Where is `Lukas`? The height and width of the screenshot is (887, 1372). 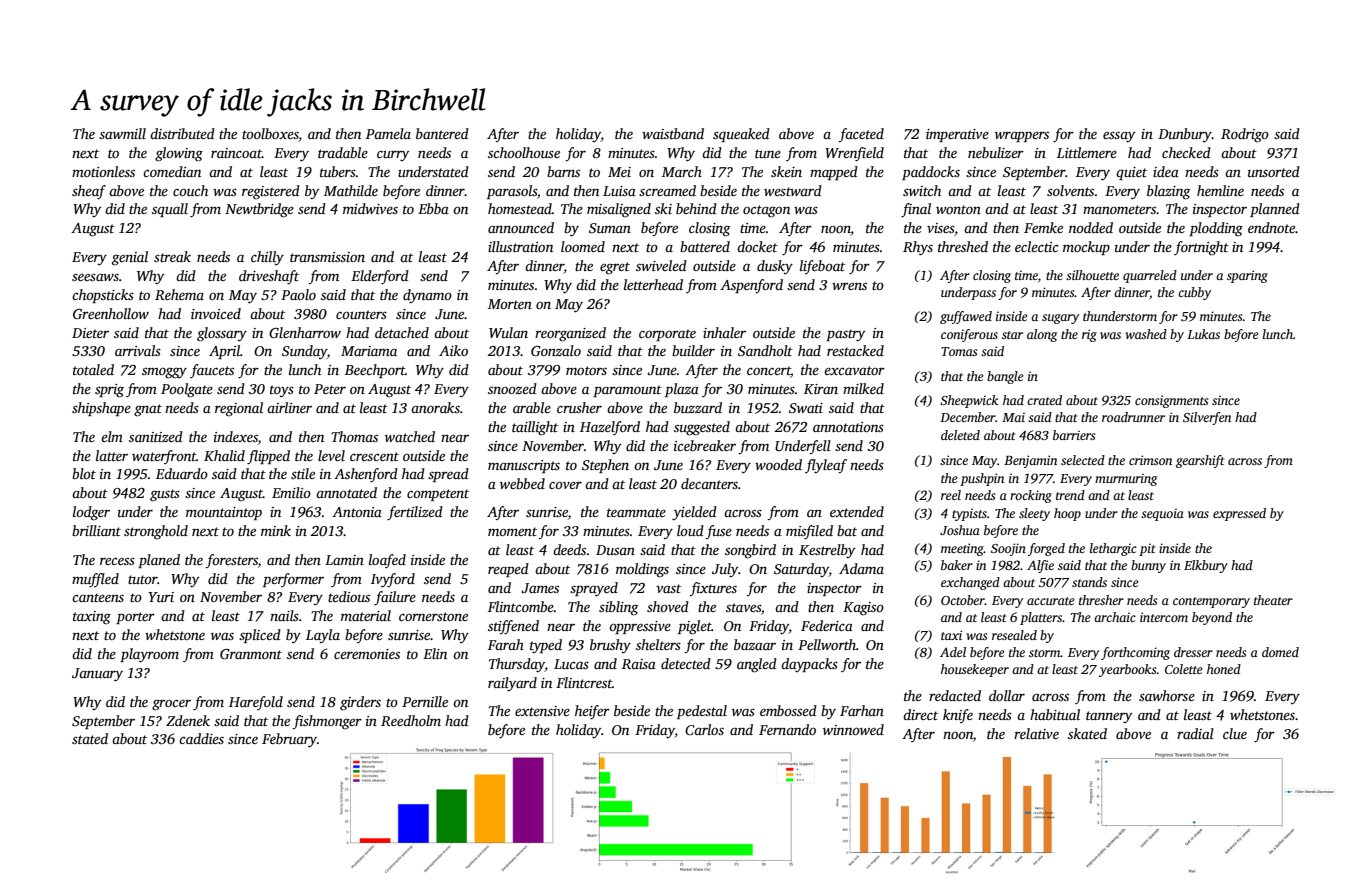
Lukas is located at coordinates (1203, 334).
